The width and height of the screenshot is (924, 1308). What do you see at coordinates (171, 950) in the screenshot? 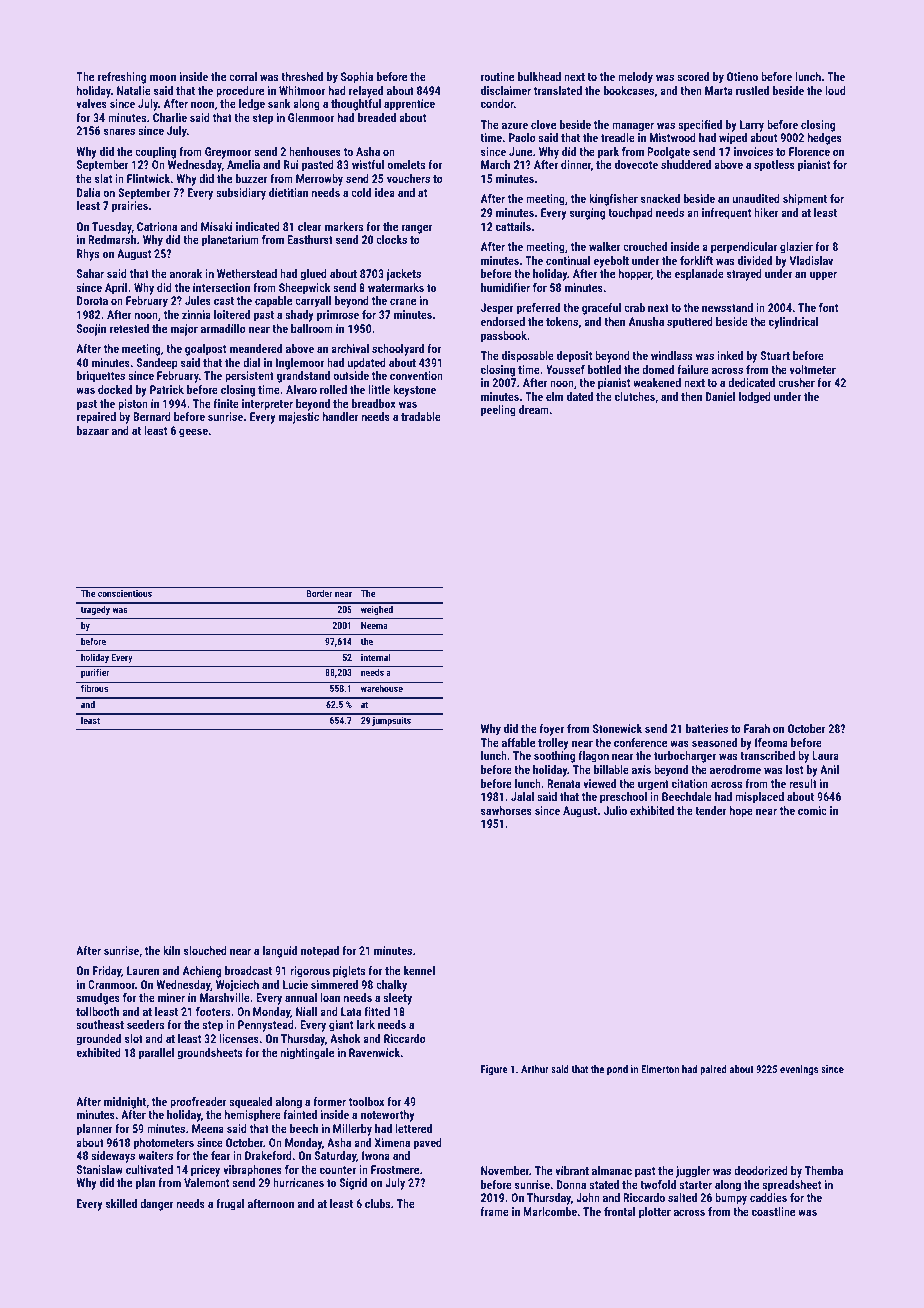
I see `kiln` at bounding box center [171, 950].
